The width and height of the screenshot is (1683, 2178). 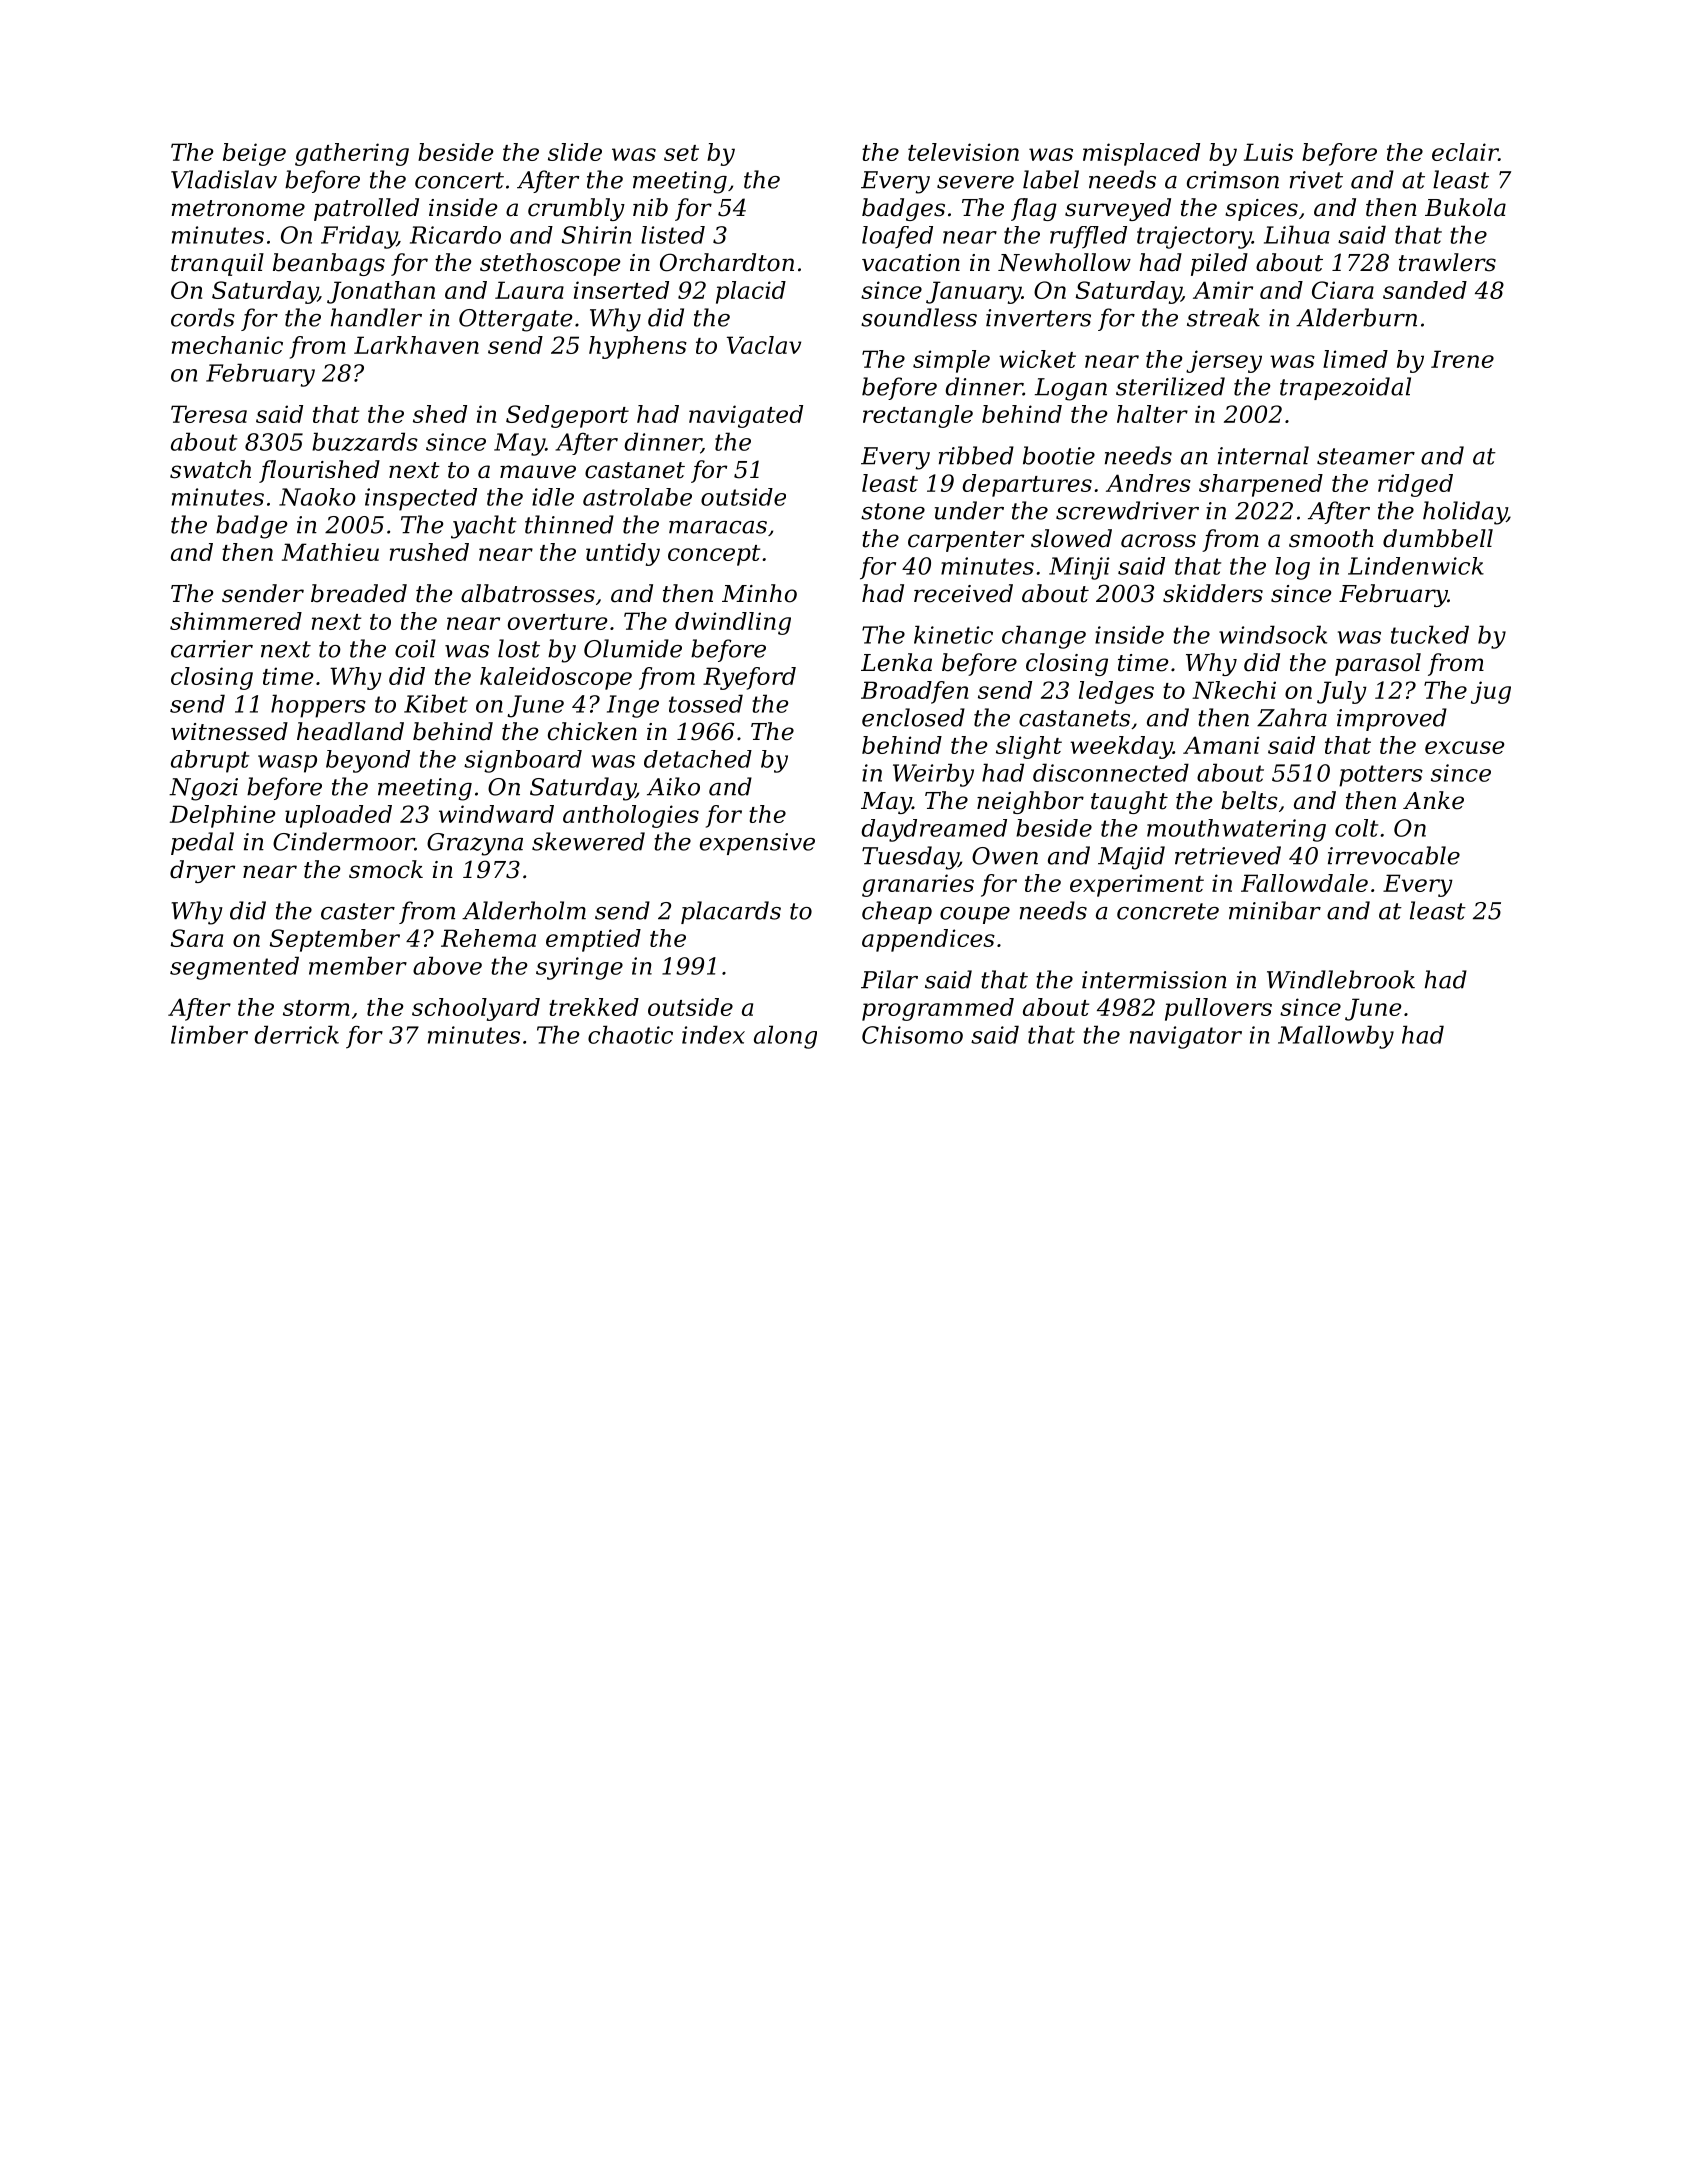 What do you see at coordinates (352, 154) in the screenshot?
I see `gathering` at bounding box center [352, 154].
